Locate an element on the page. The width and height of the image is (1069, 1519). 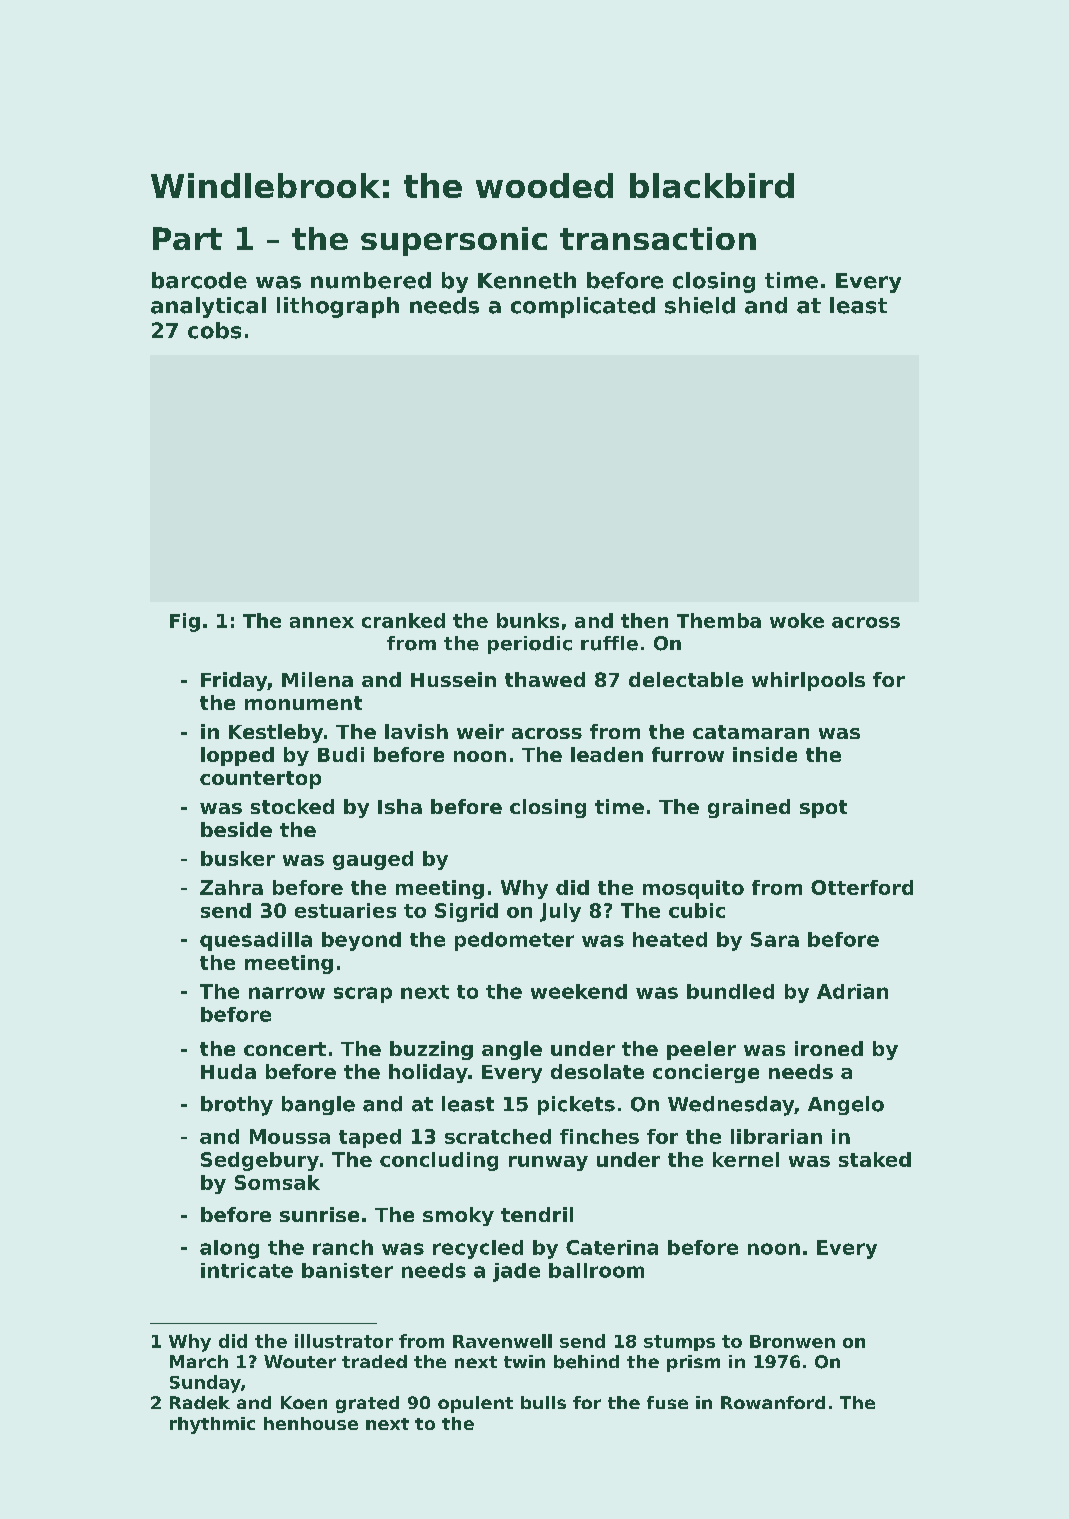
complicated is located at coordinates (583, 307).
